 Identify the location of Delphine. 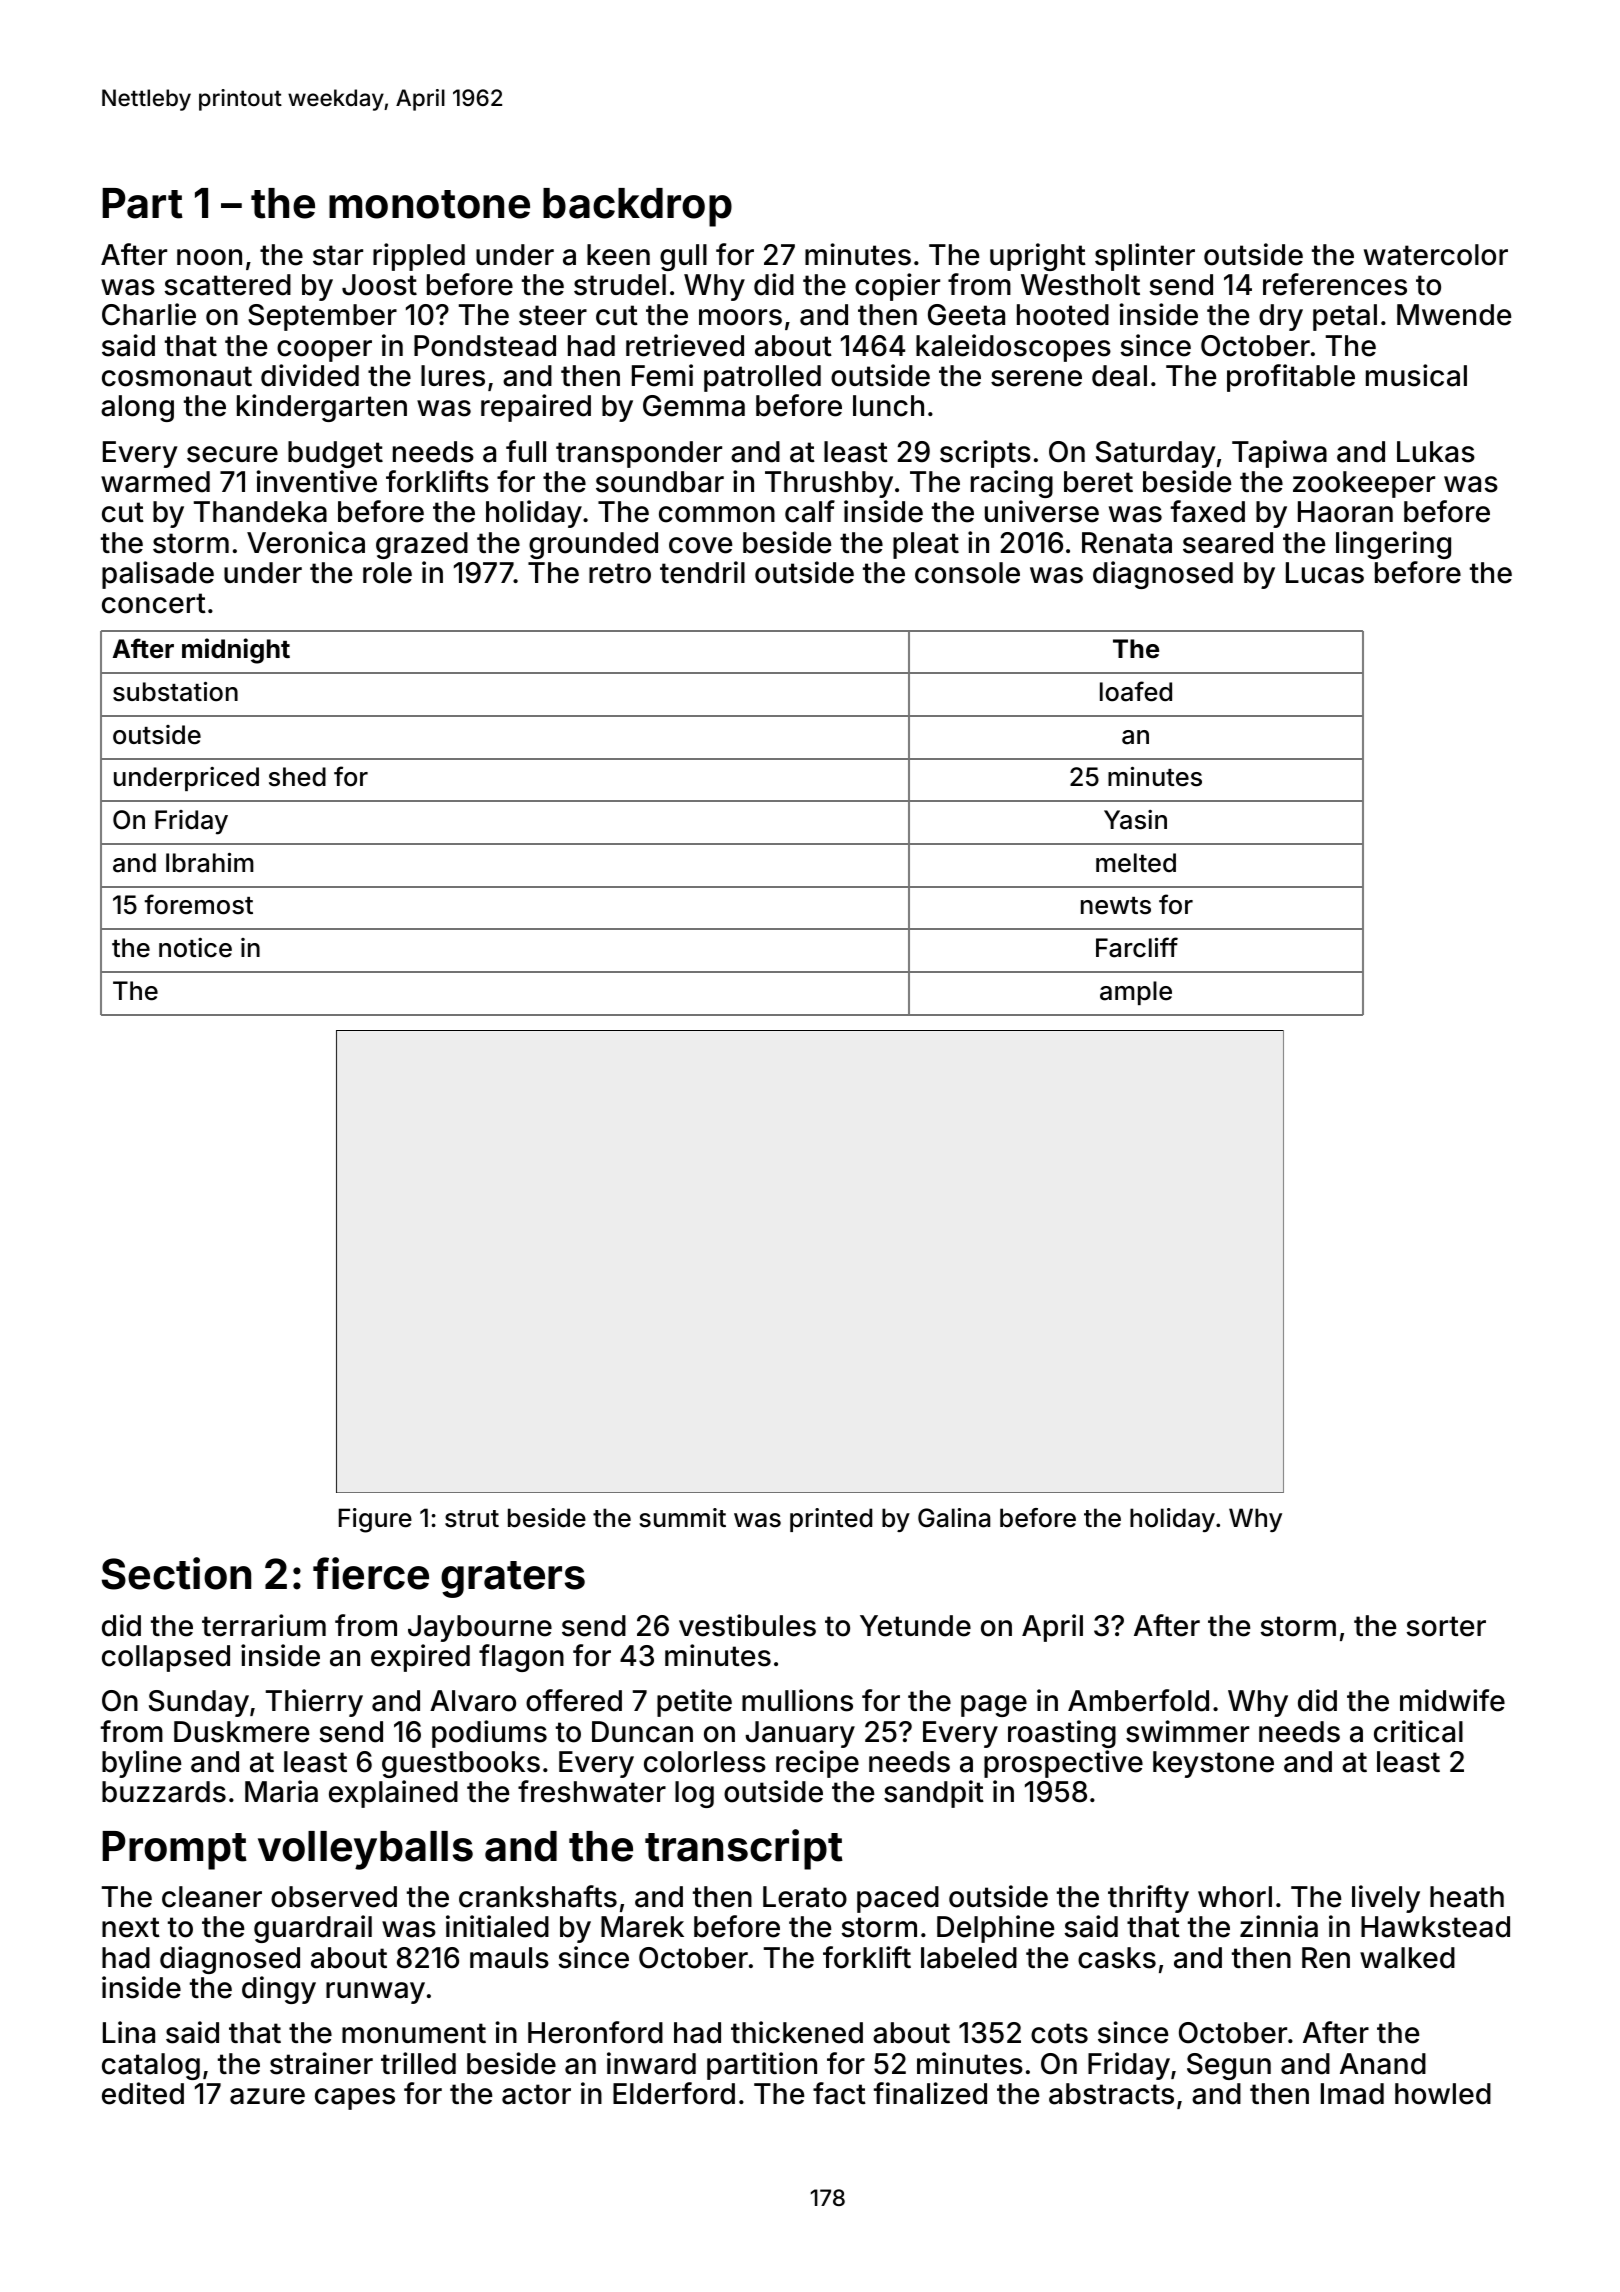
(995, 1929).
